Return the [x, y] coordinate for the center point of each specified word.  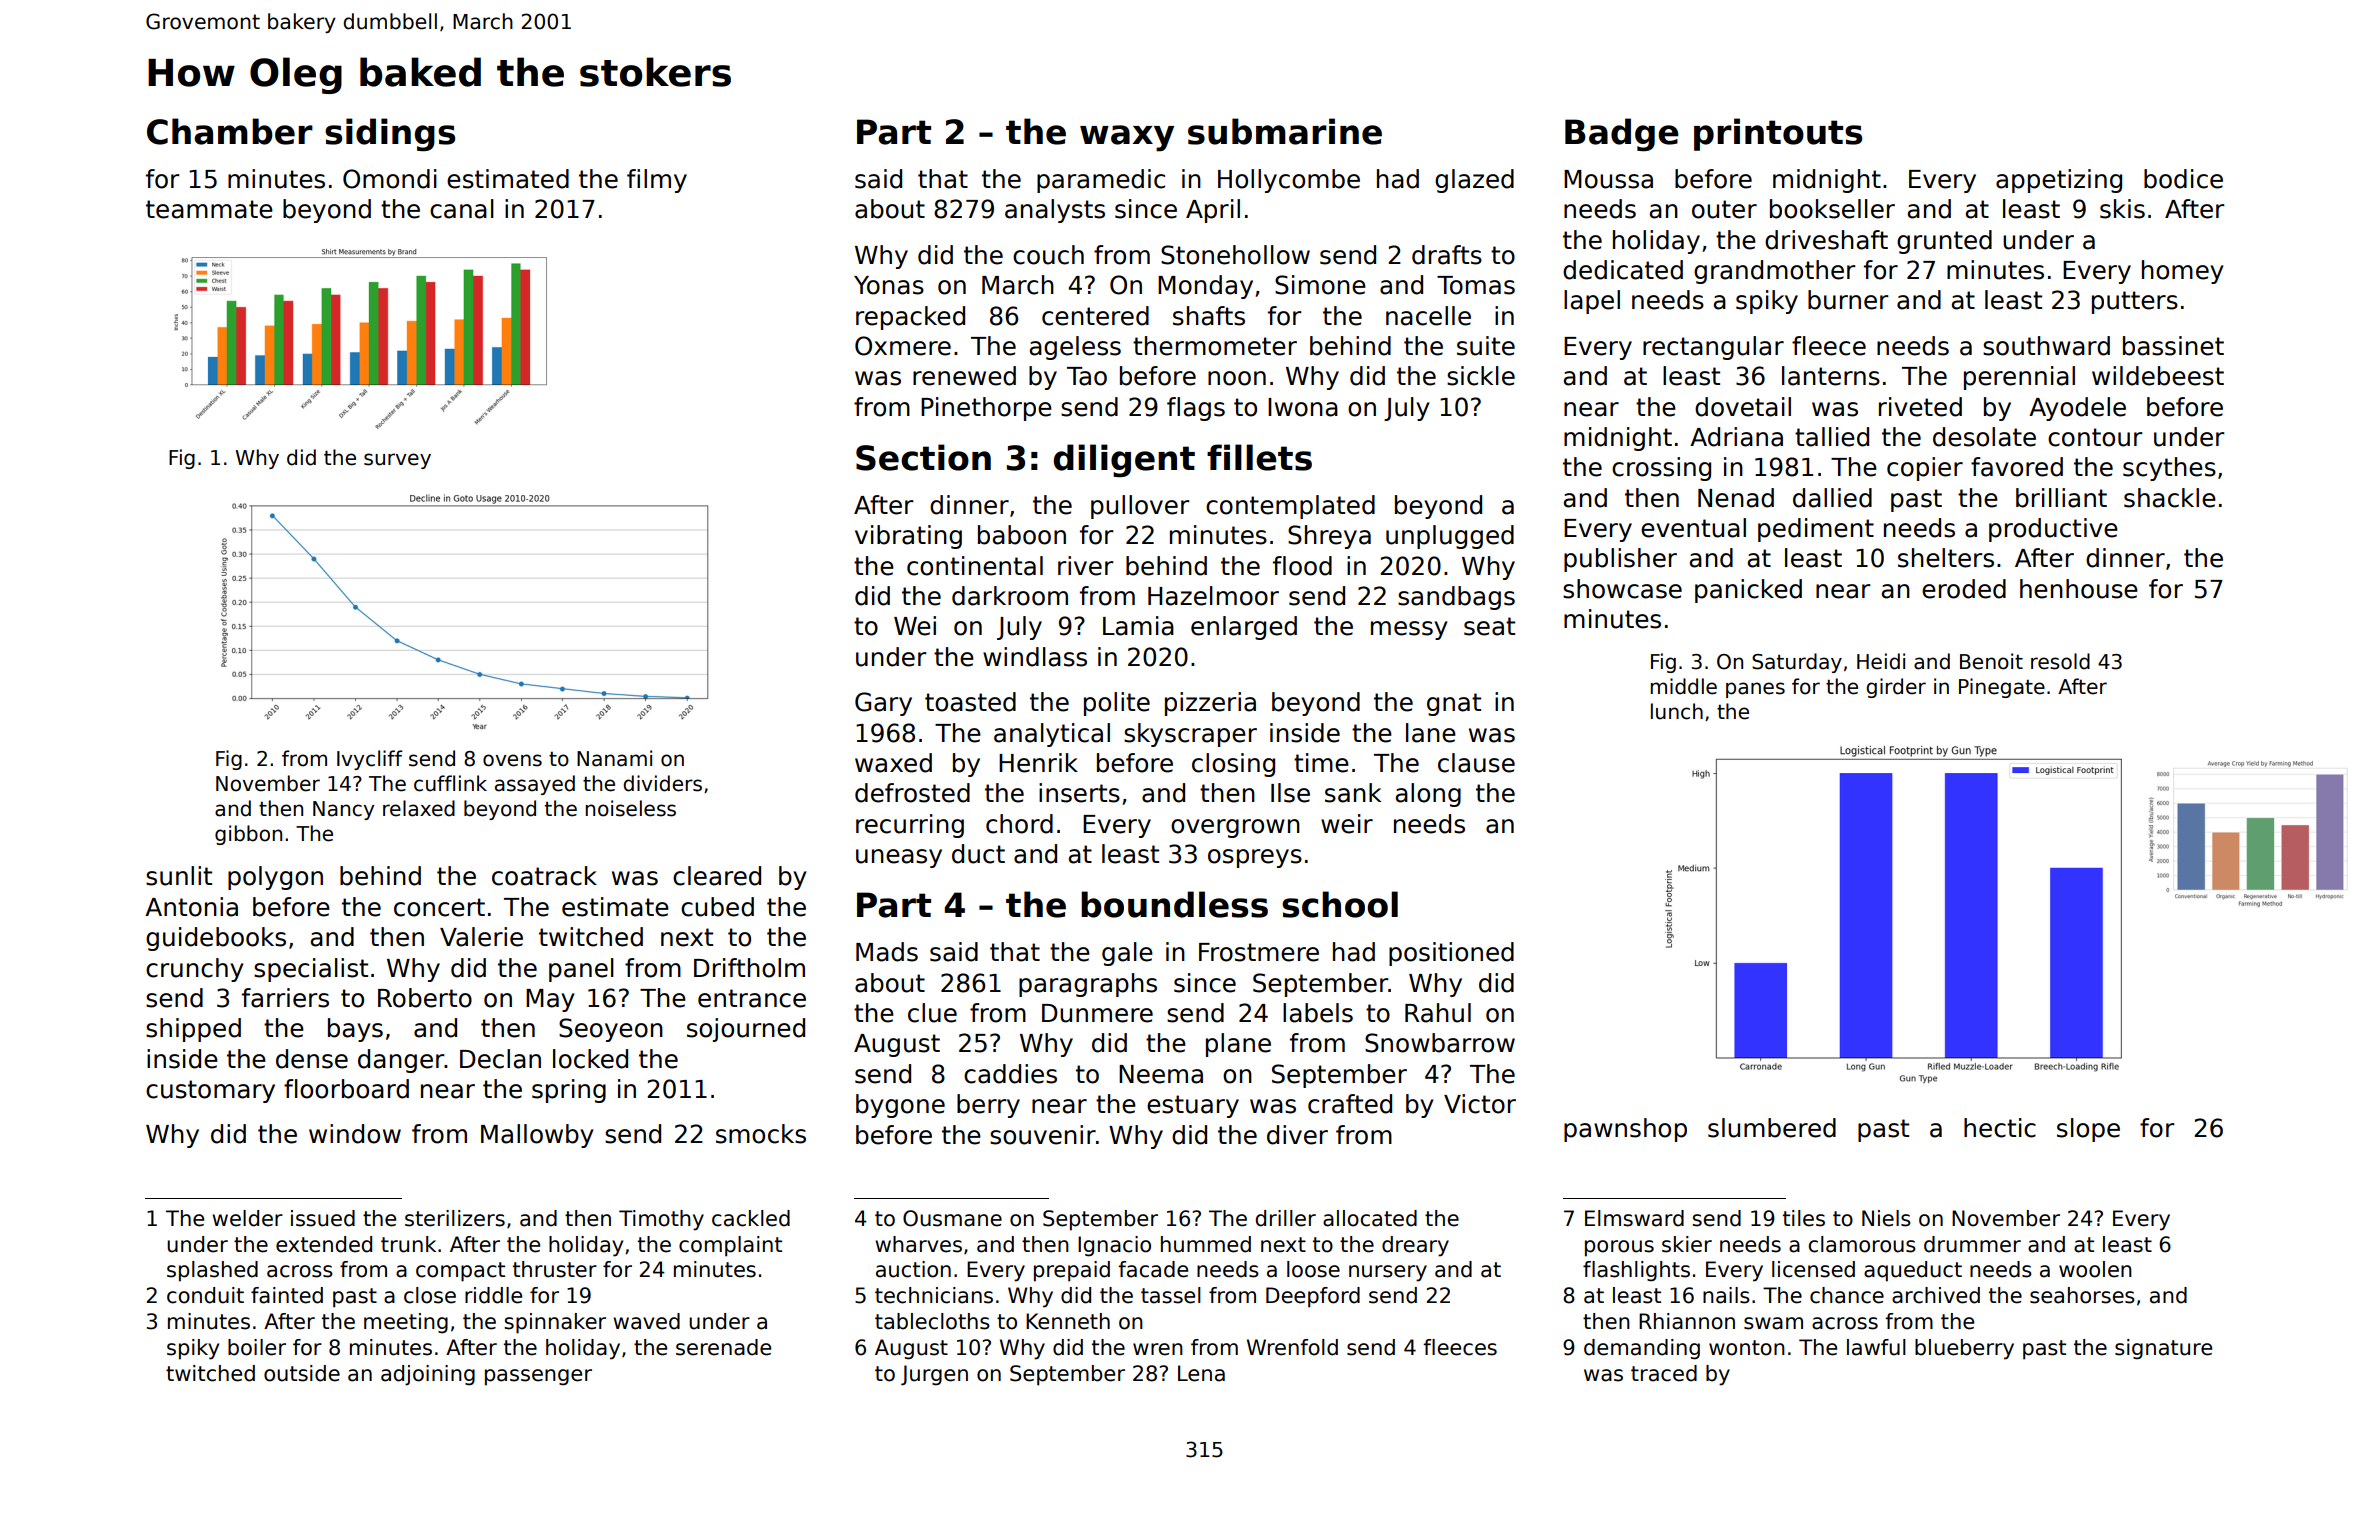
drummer [1972, 1244]
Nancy [343, 810]
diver [1297, 1135]
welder [247, 1218]
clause [1476, 763]
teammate [209, 209]
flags [1196, 409]
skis [2122, 209]
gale [1127, 954]
